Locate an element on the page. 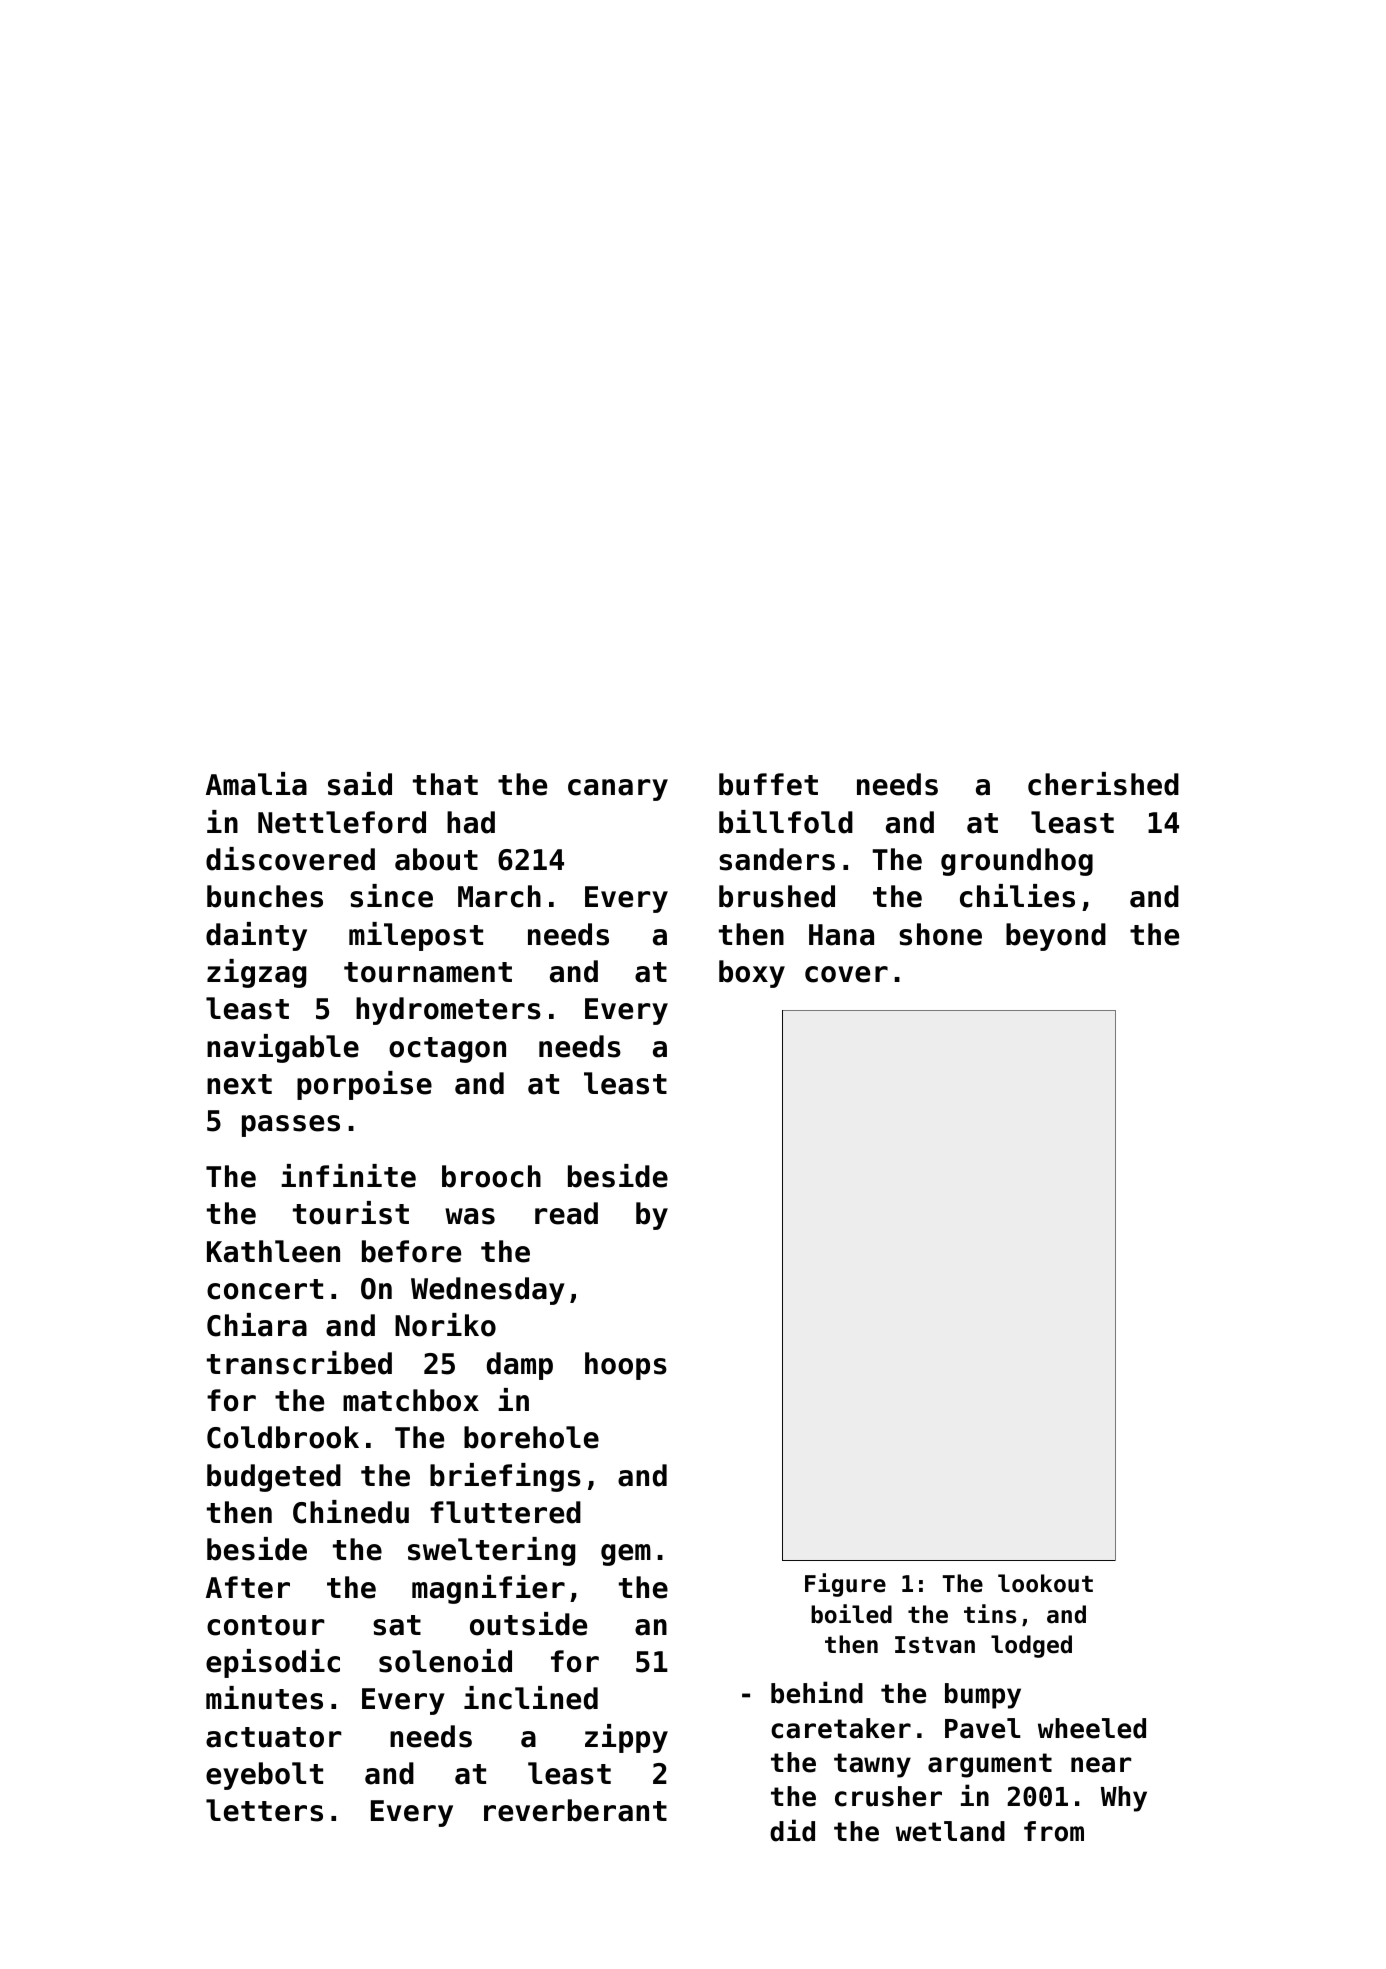  from is located at coordinates (1054, 1831).
